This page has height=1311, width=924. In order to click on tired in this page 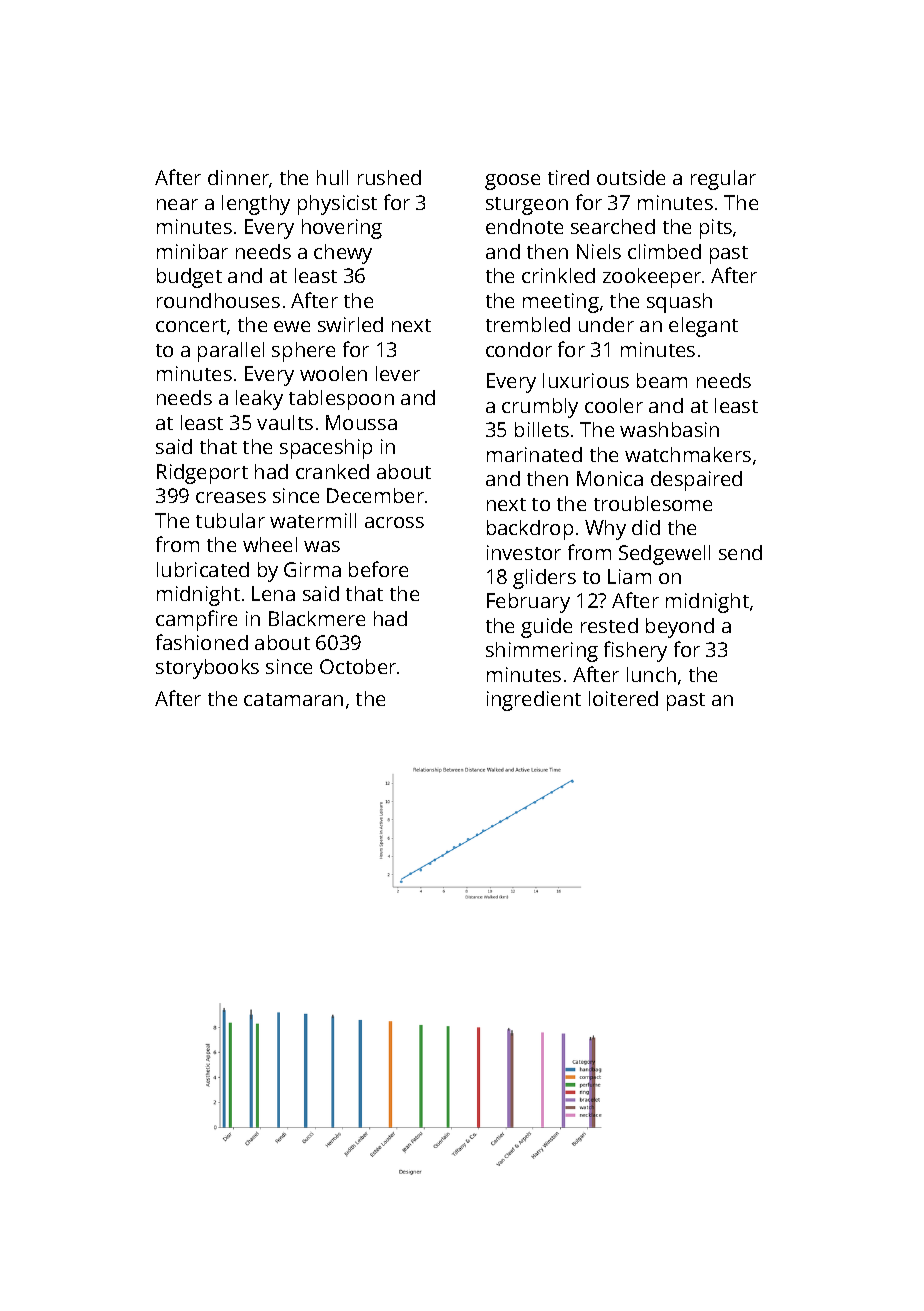, I will do `click(568, 177)`.
